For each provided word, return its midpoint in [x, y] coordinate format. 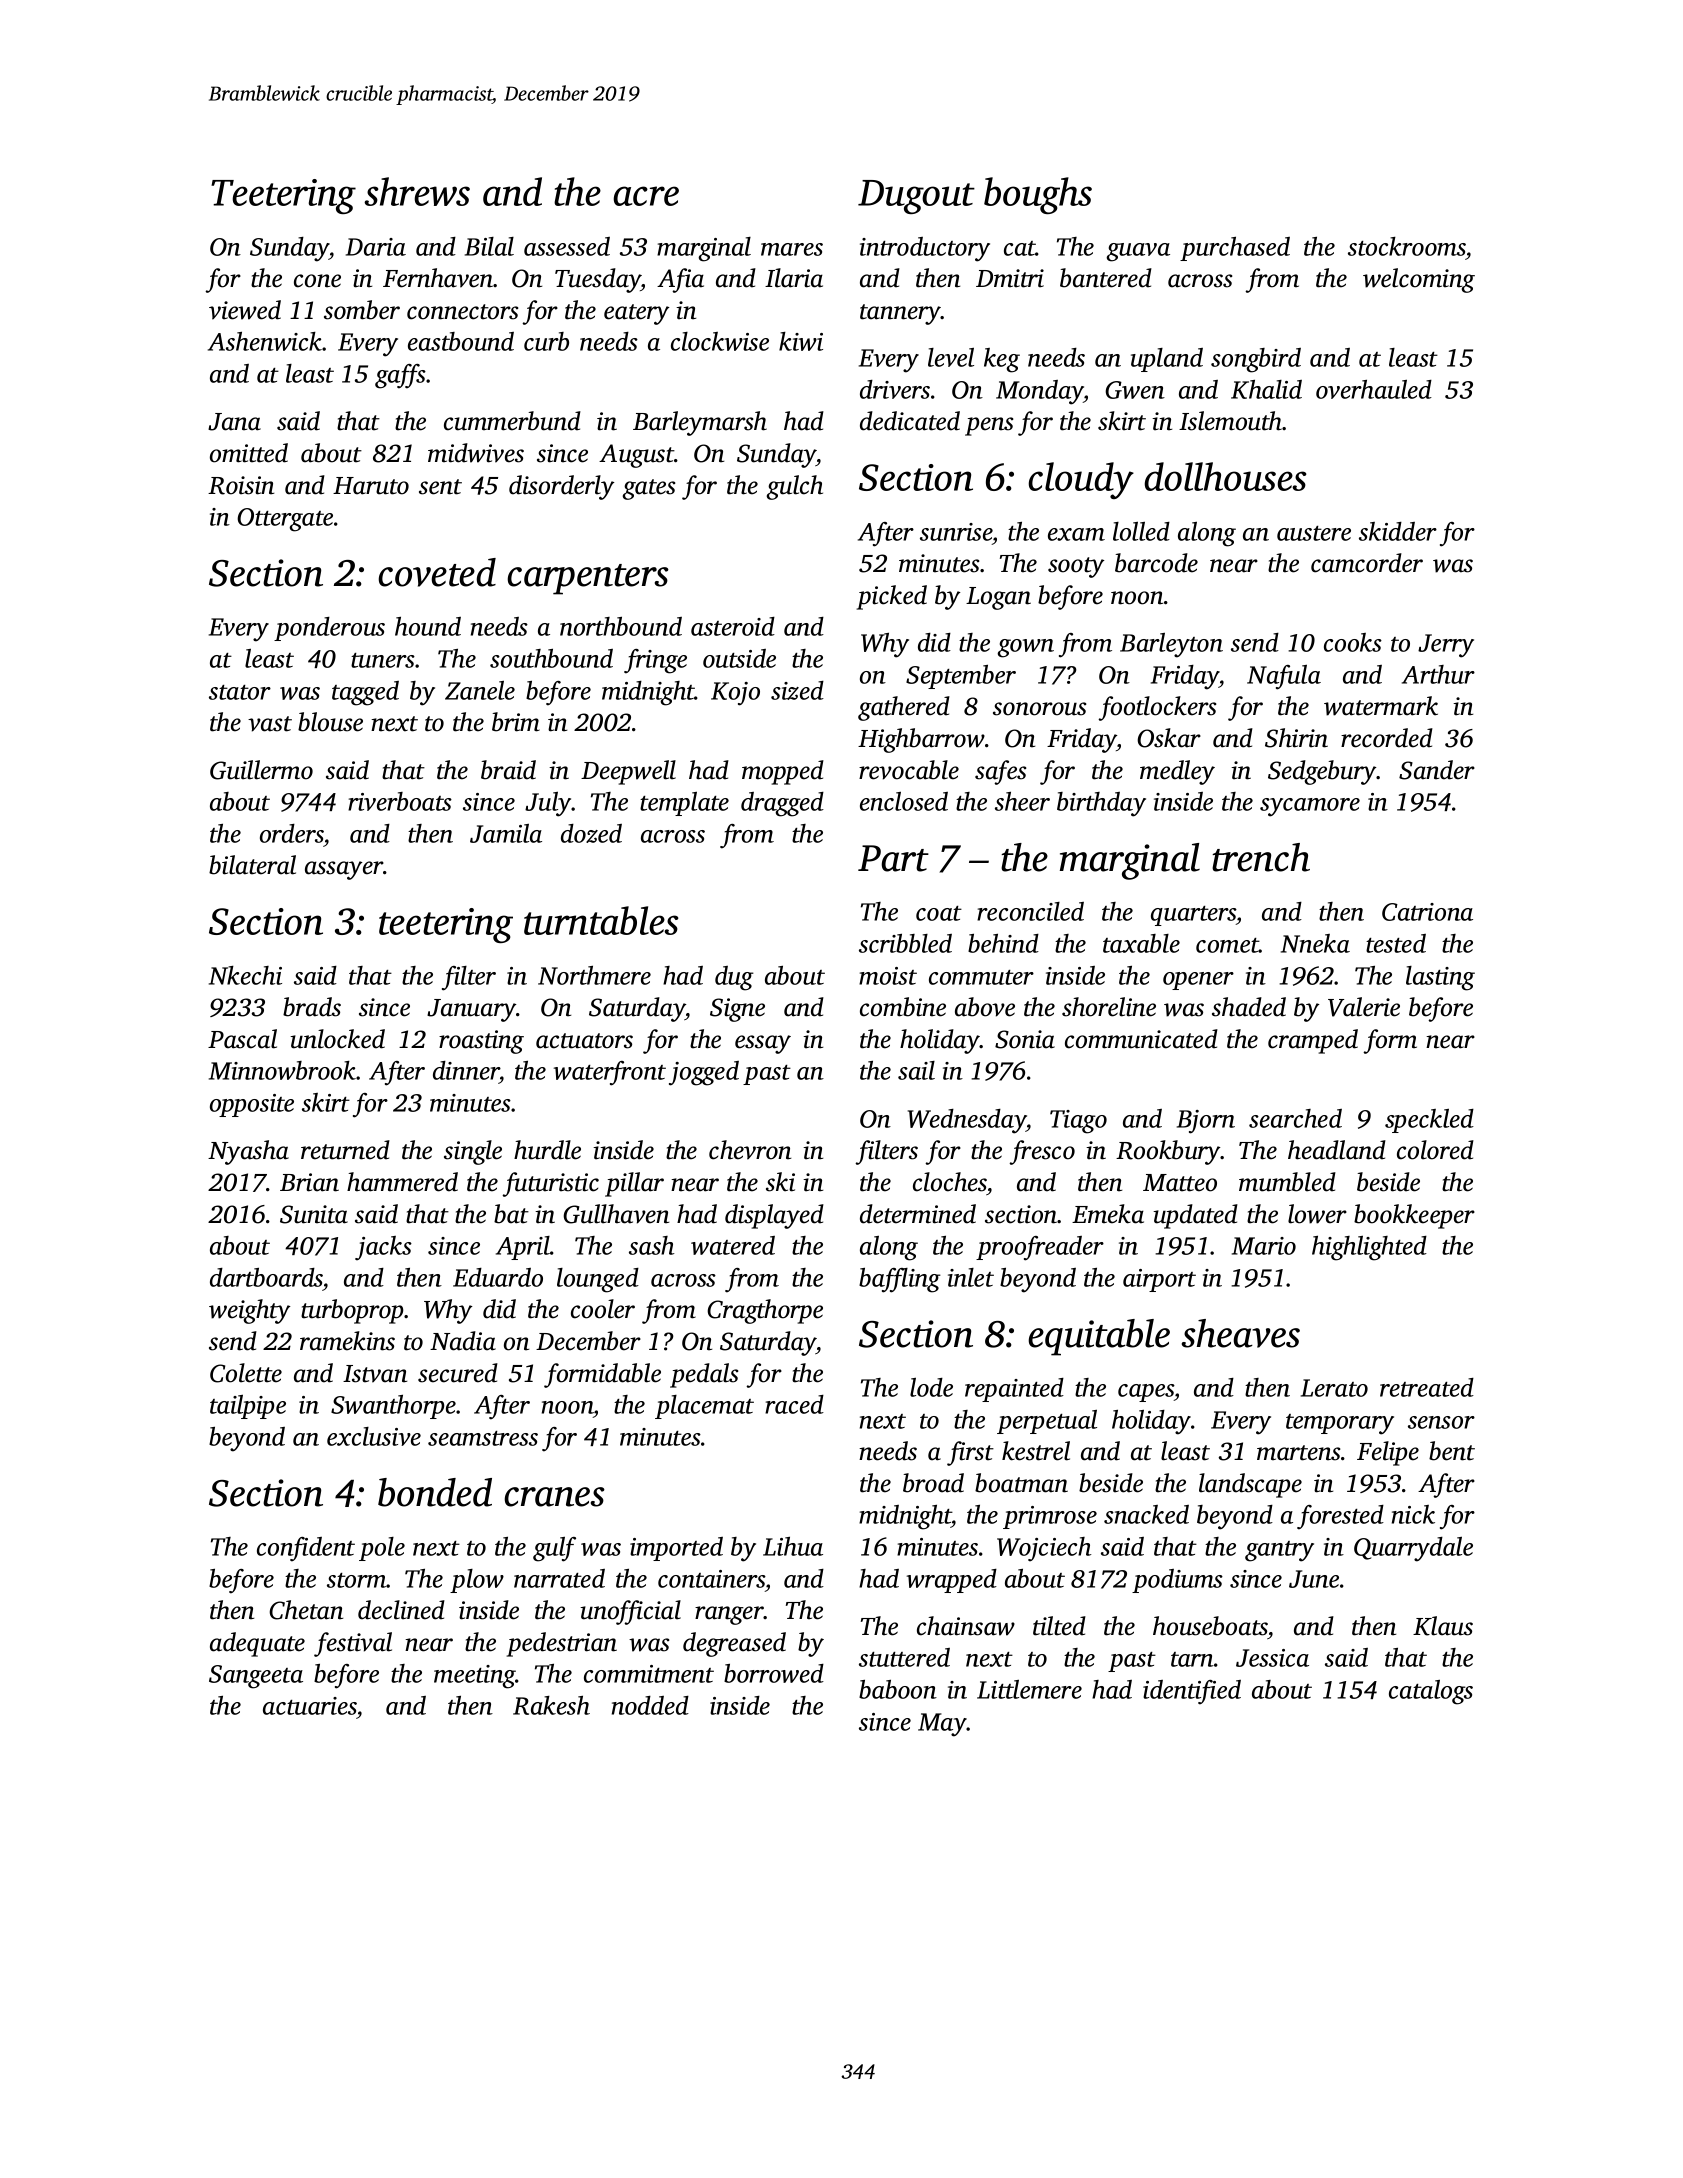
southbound [551, 658]
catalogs [1431, 1692]
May [942, 1725]
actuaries [310, 1706]
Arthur [1438, 674]
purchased [1235, 249]
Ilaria [794, 278]
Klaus [1443, 1626]
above [985, 1007]
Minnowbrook [282, 1070]
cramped [1313, 1041]
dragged [782, 804]
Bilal [489, 246]
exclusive [374, 1436]
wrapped [952, 1581]
